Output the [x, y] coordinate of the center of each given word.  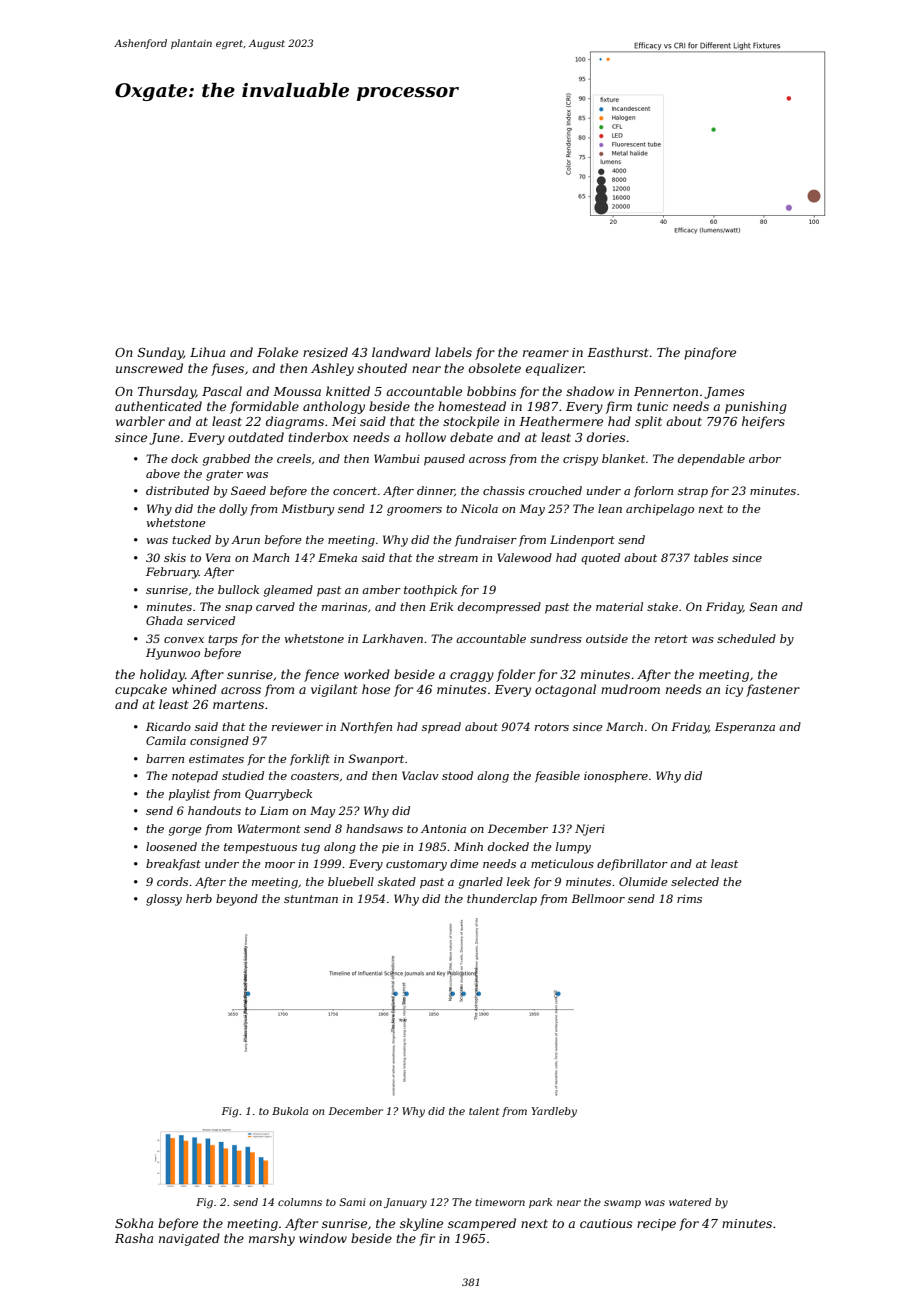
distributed [177, 490]
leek [518, 881]
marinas [344, 606]
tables [711, 557]
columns [300, 1202]
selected [695, 881]
